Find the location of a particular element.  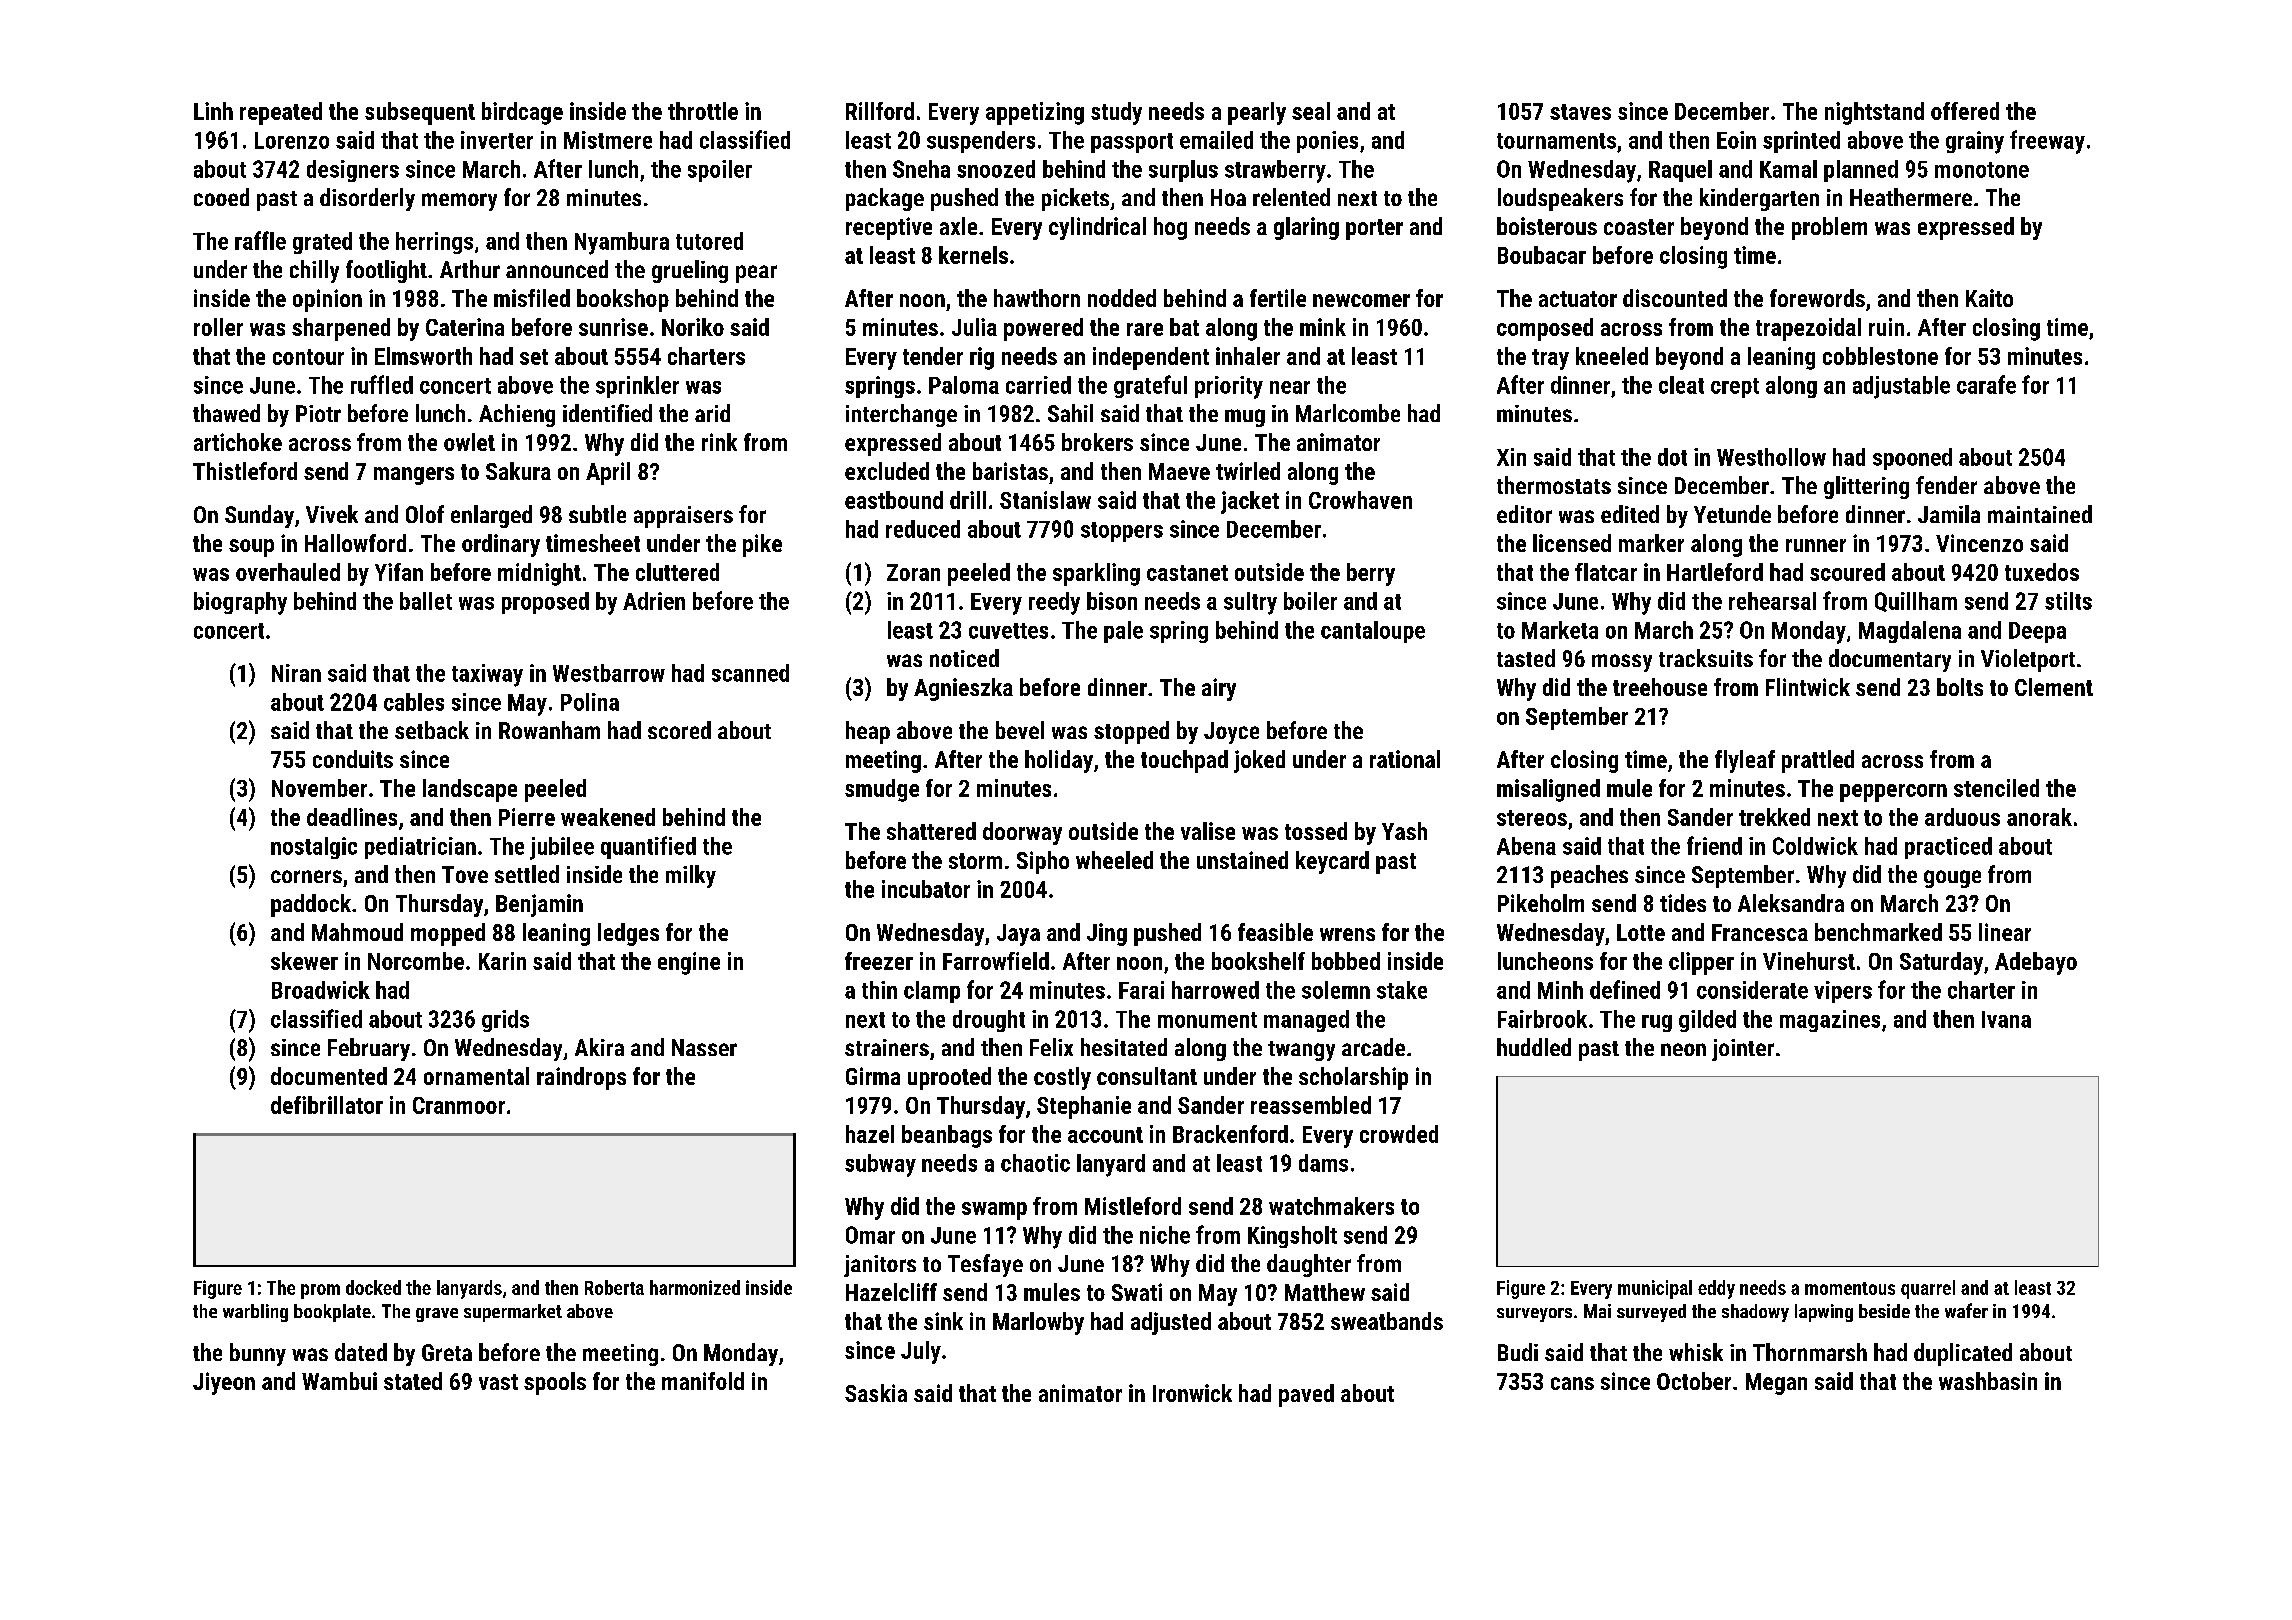

incubator is located at coordinates (926, 889).
